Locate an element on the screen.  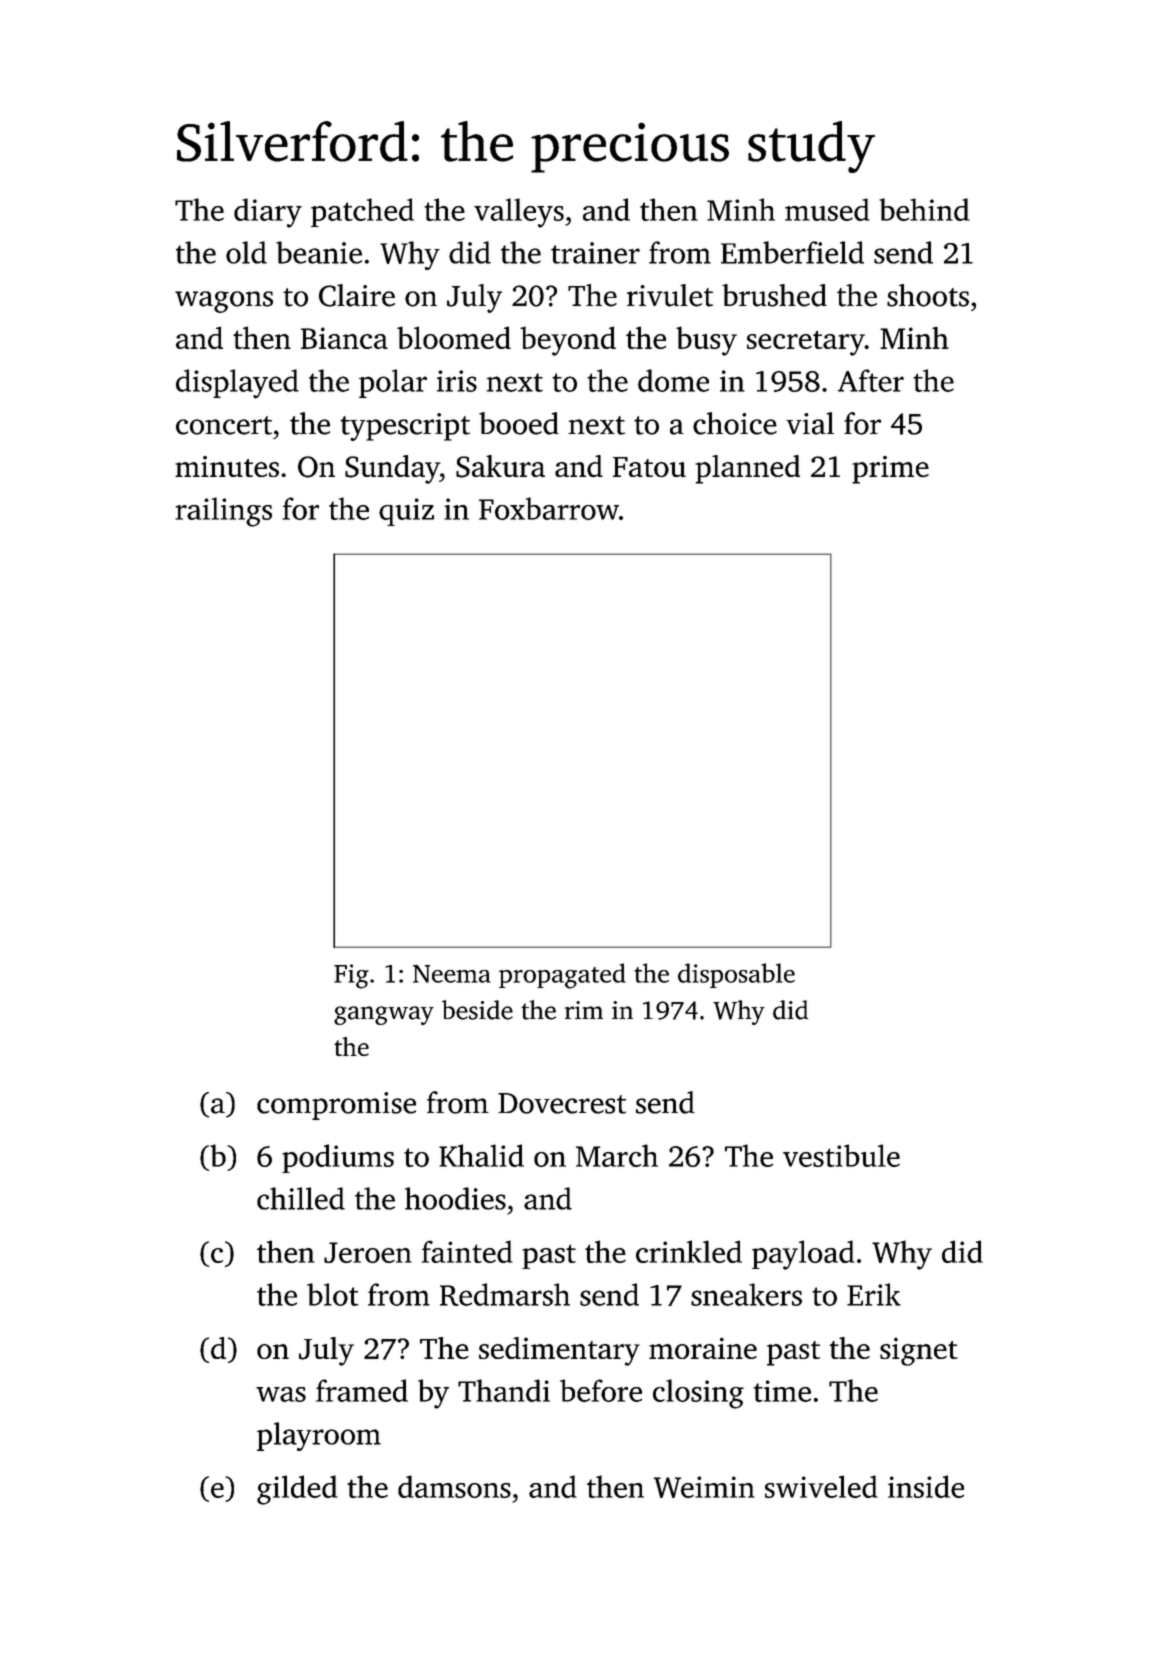
planned is located at coordinates (747, 469).
